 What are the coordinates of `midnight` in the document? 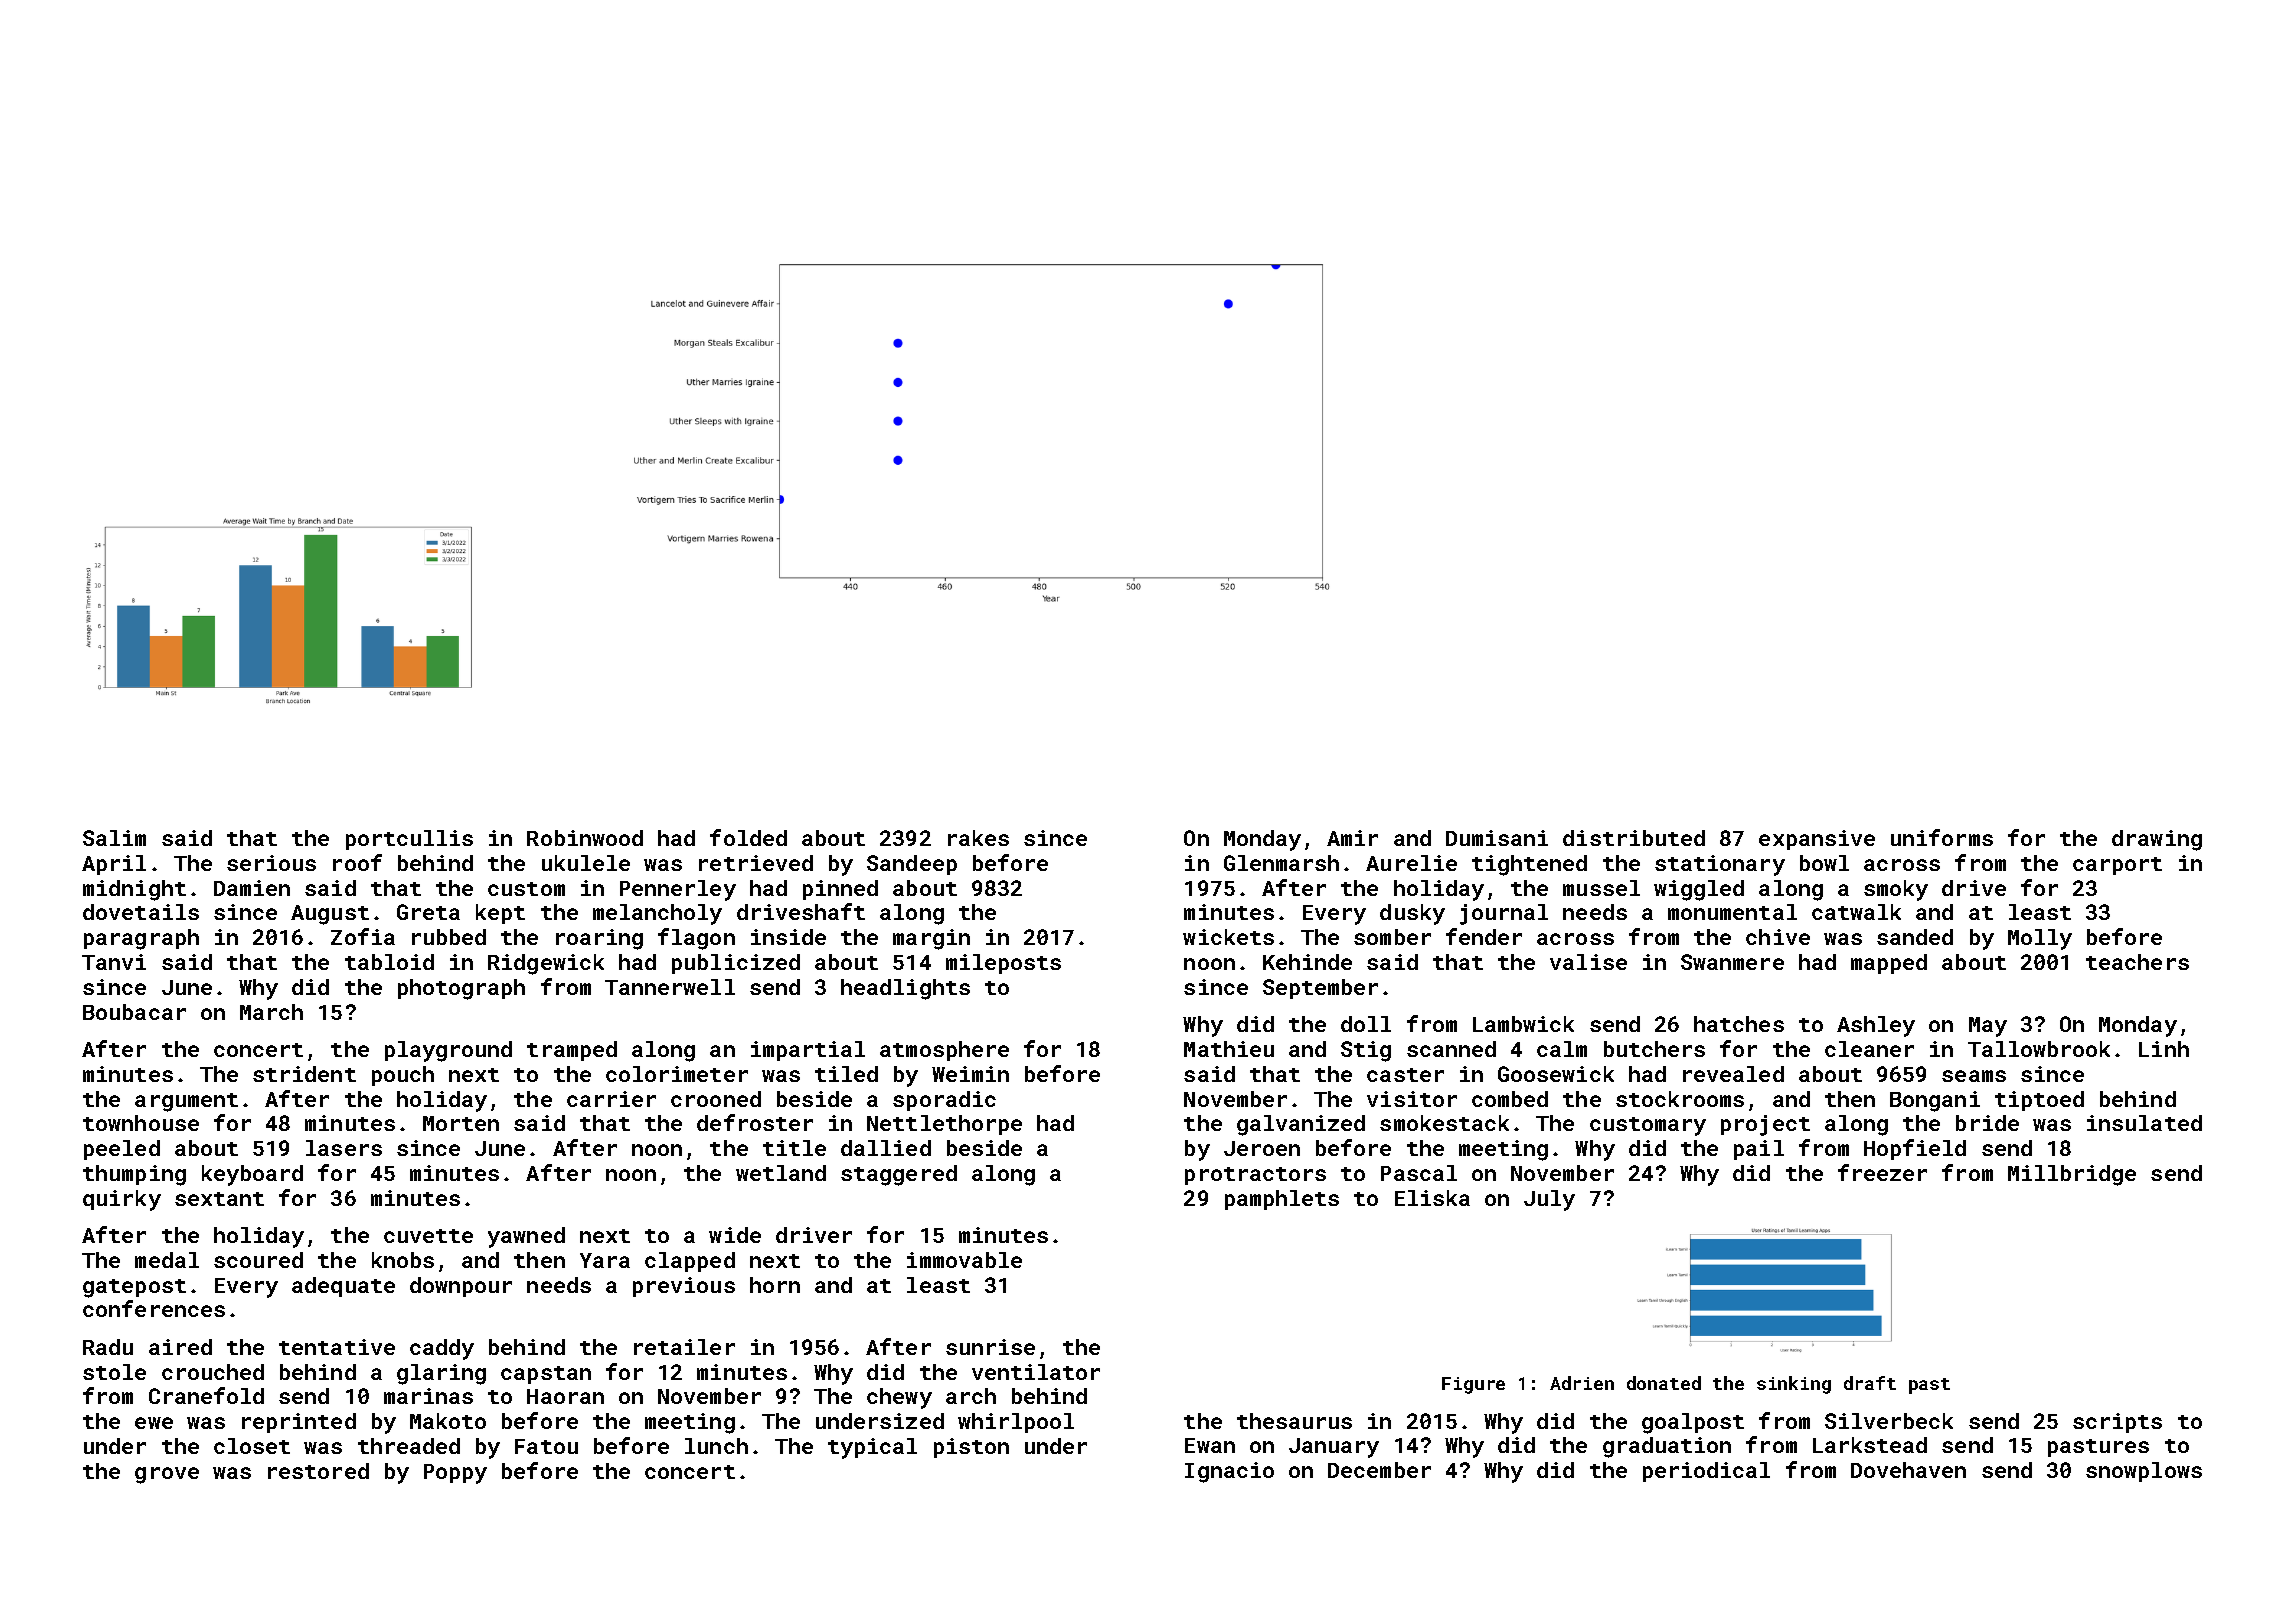 It's located at (134, 890).
